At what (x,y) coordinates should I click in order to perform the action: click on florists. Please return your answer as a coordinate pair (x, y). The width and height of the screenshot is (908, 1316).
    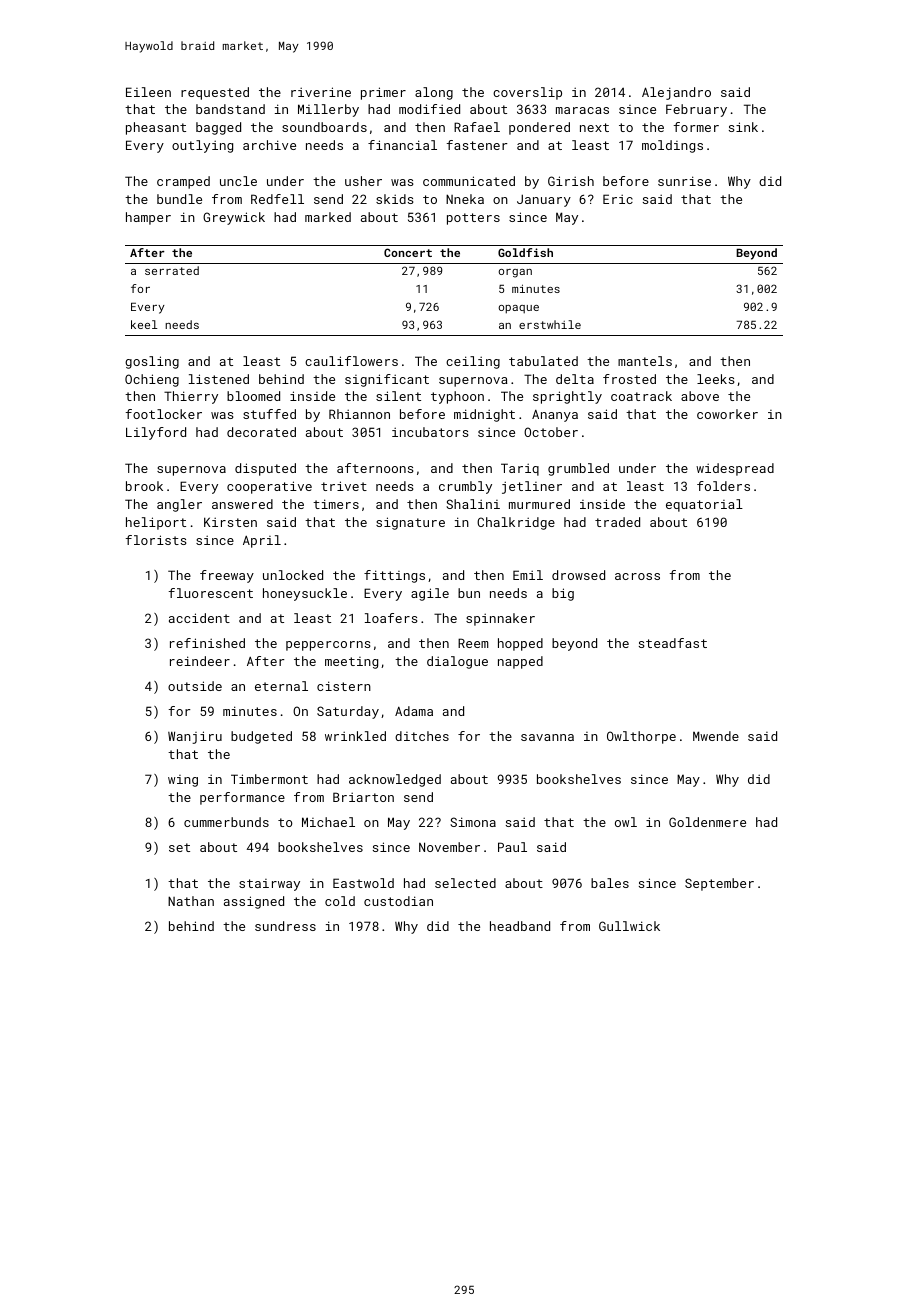
    Looking at the image, I should click on (156, 540).
